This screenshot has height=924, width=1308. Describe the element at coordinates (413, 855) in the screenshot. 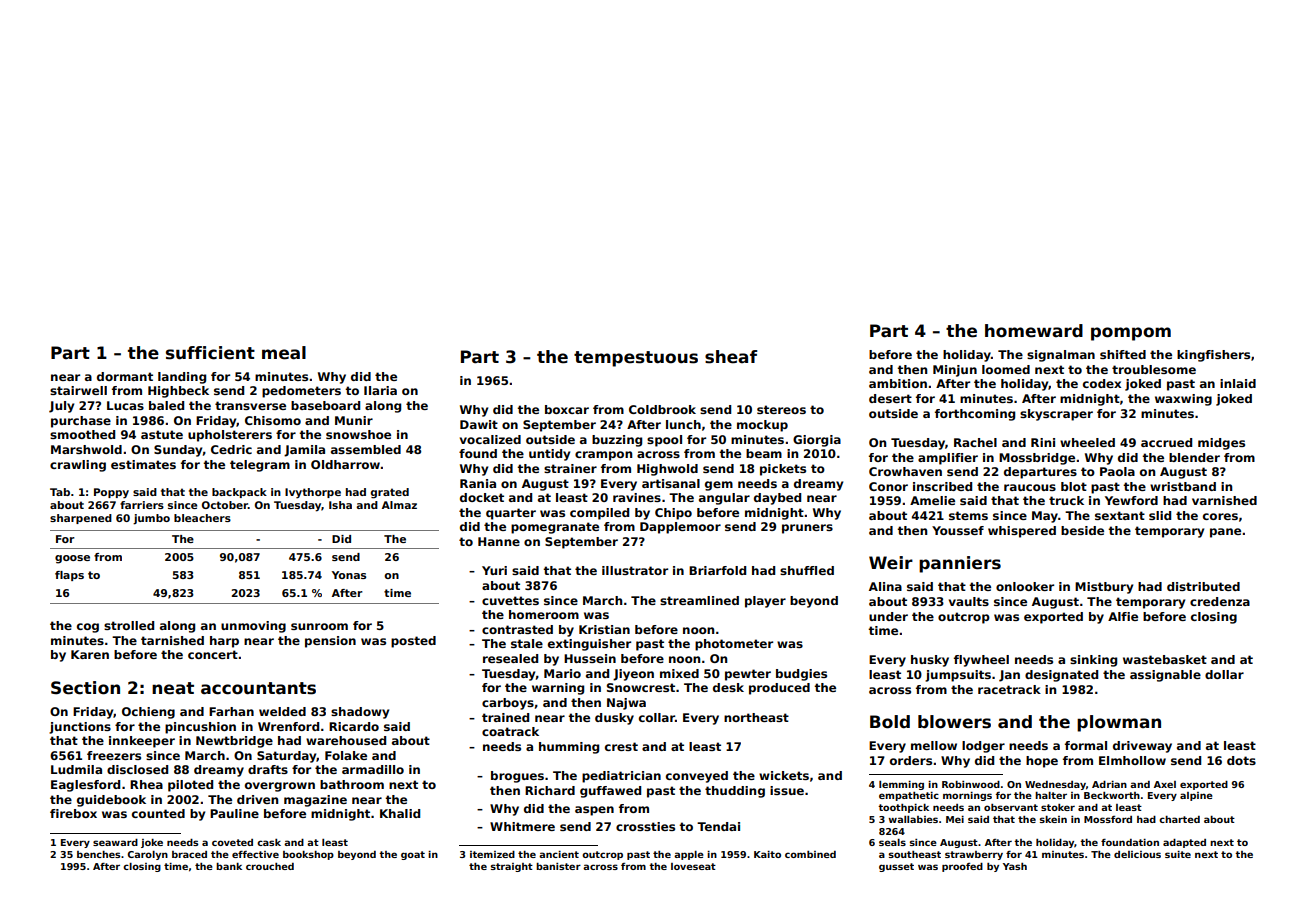

I see `goat` at that location.
